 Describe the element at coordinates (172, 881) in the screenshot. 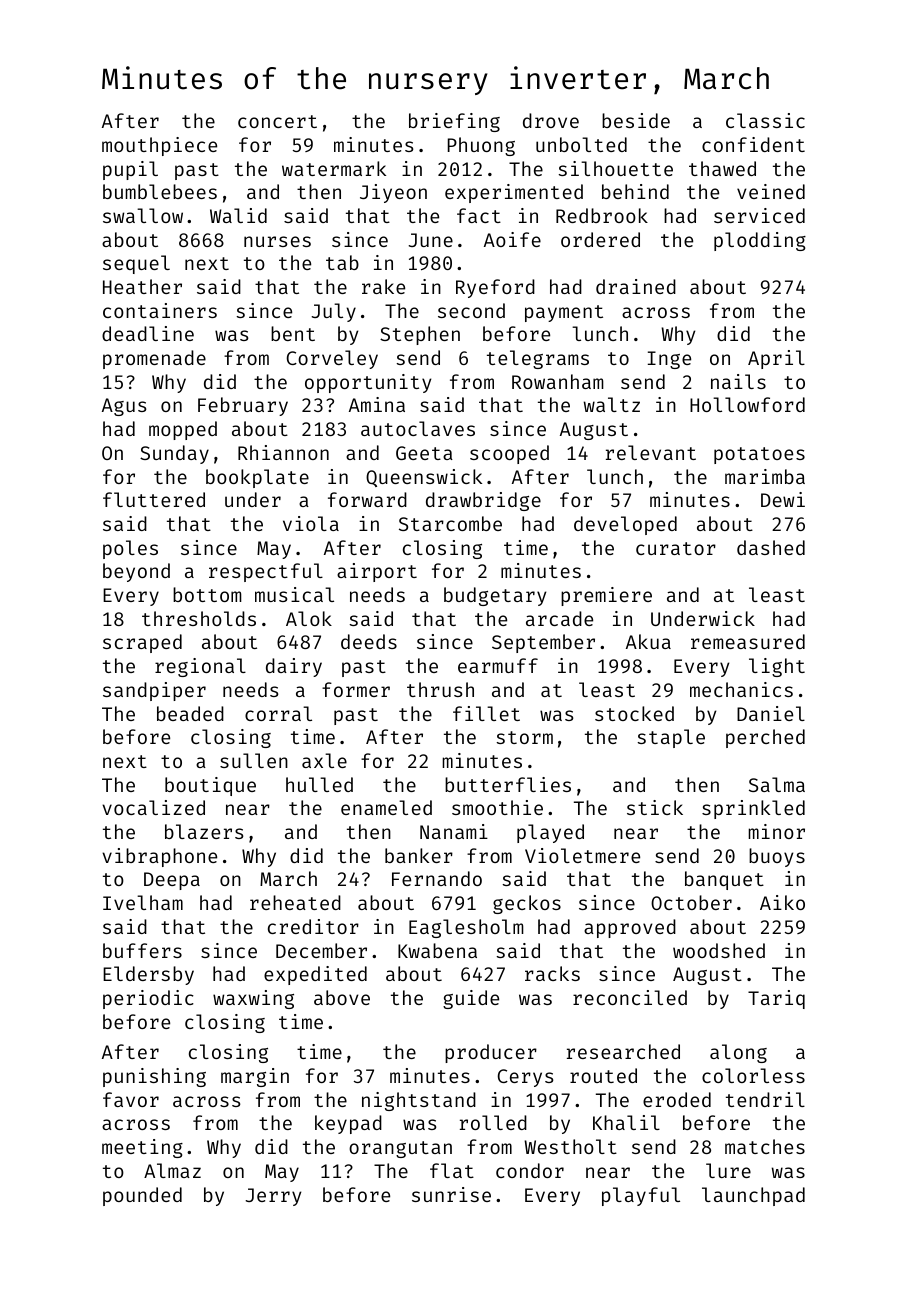

I see `Deepa` at that location.
